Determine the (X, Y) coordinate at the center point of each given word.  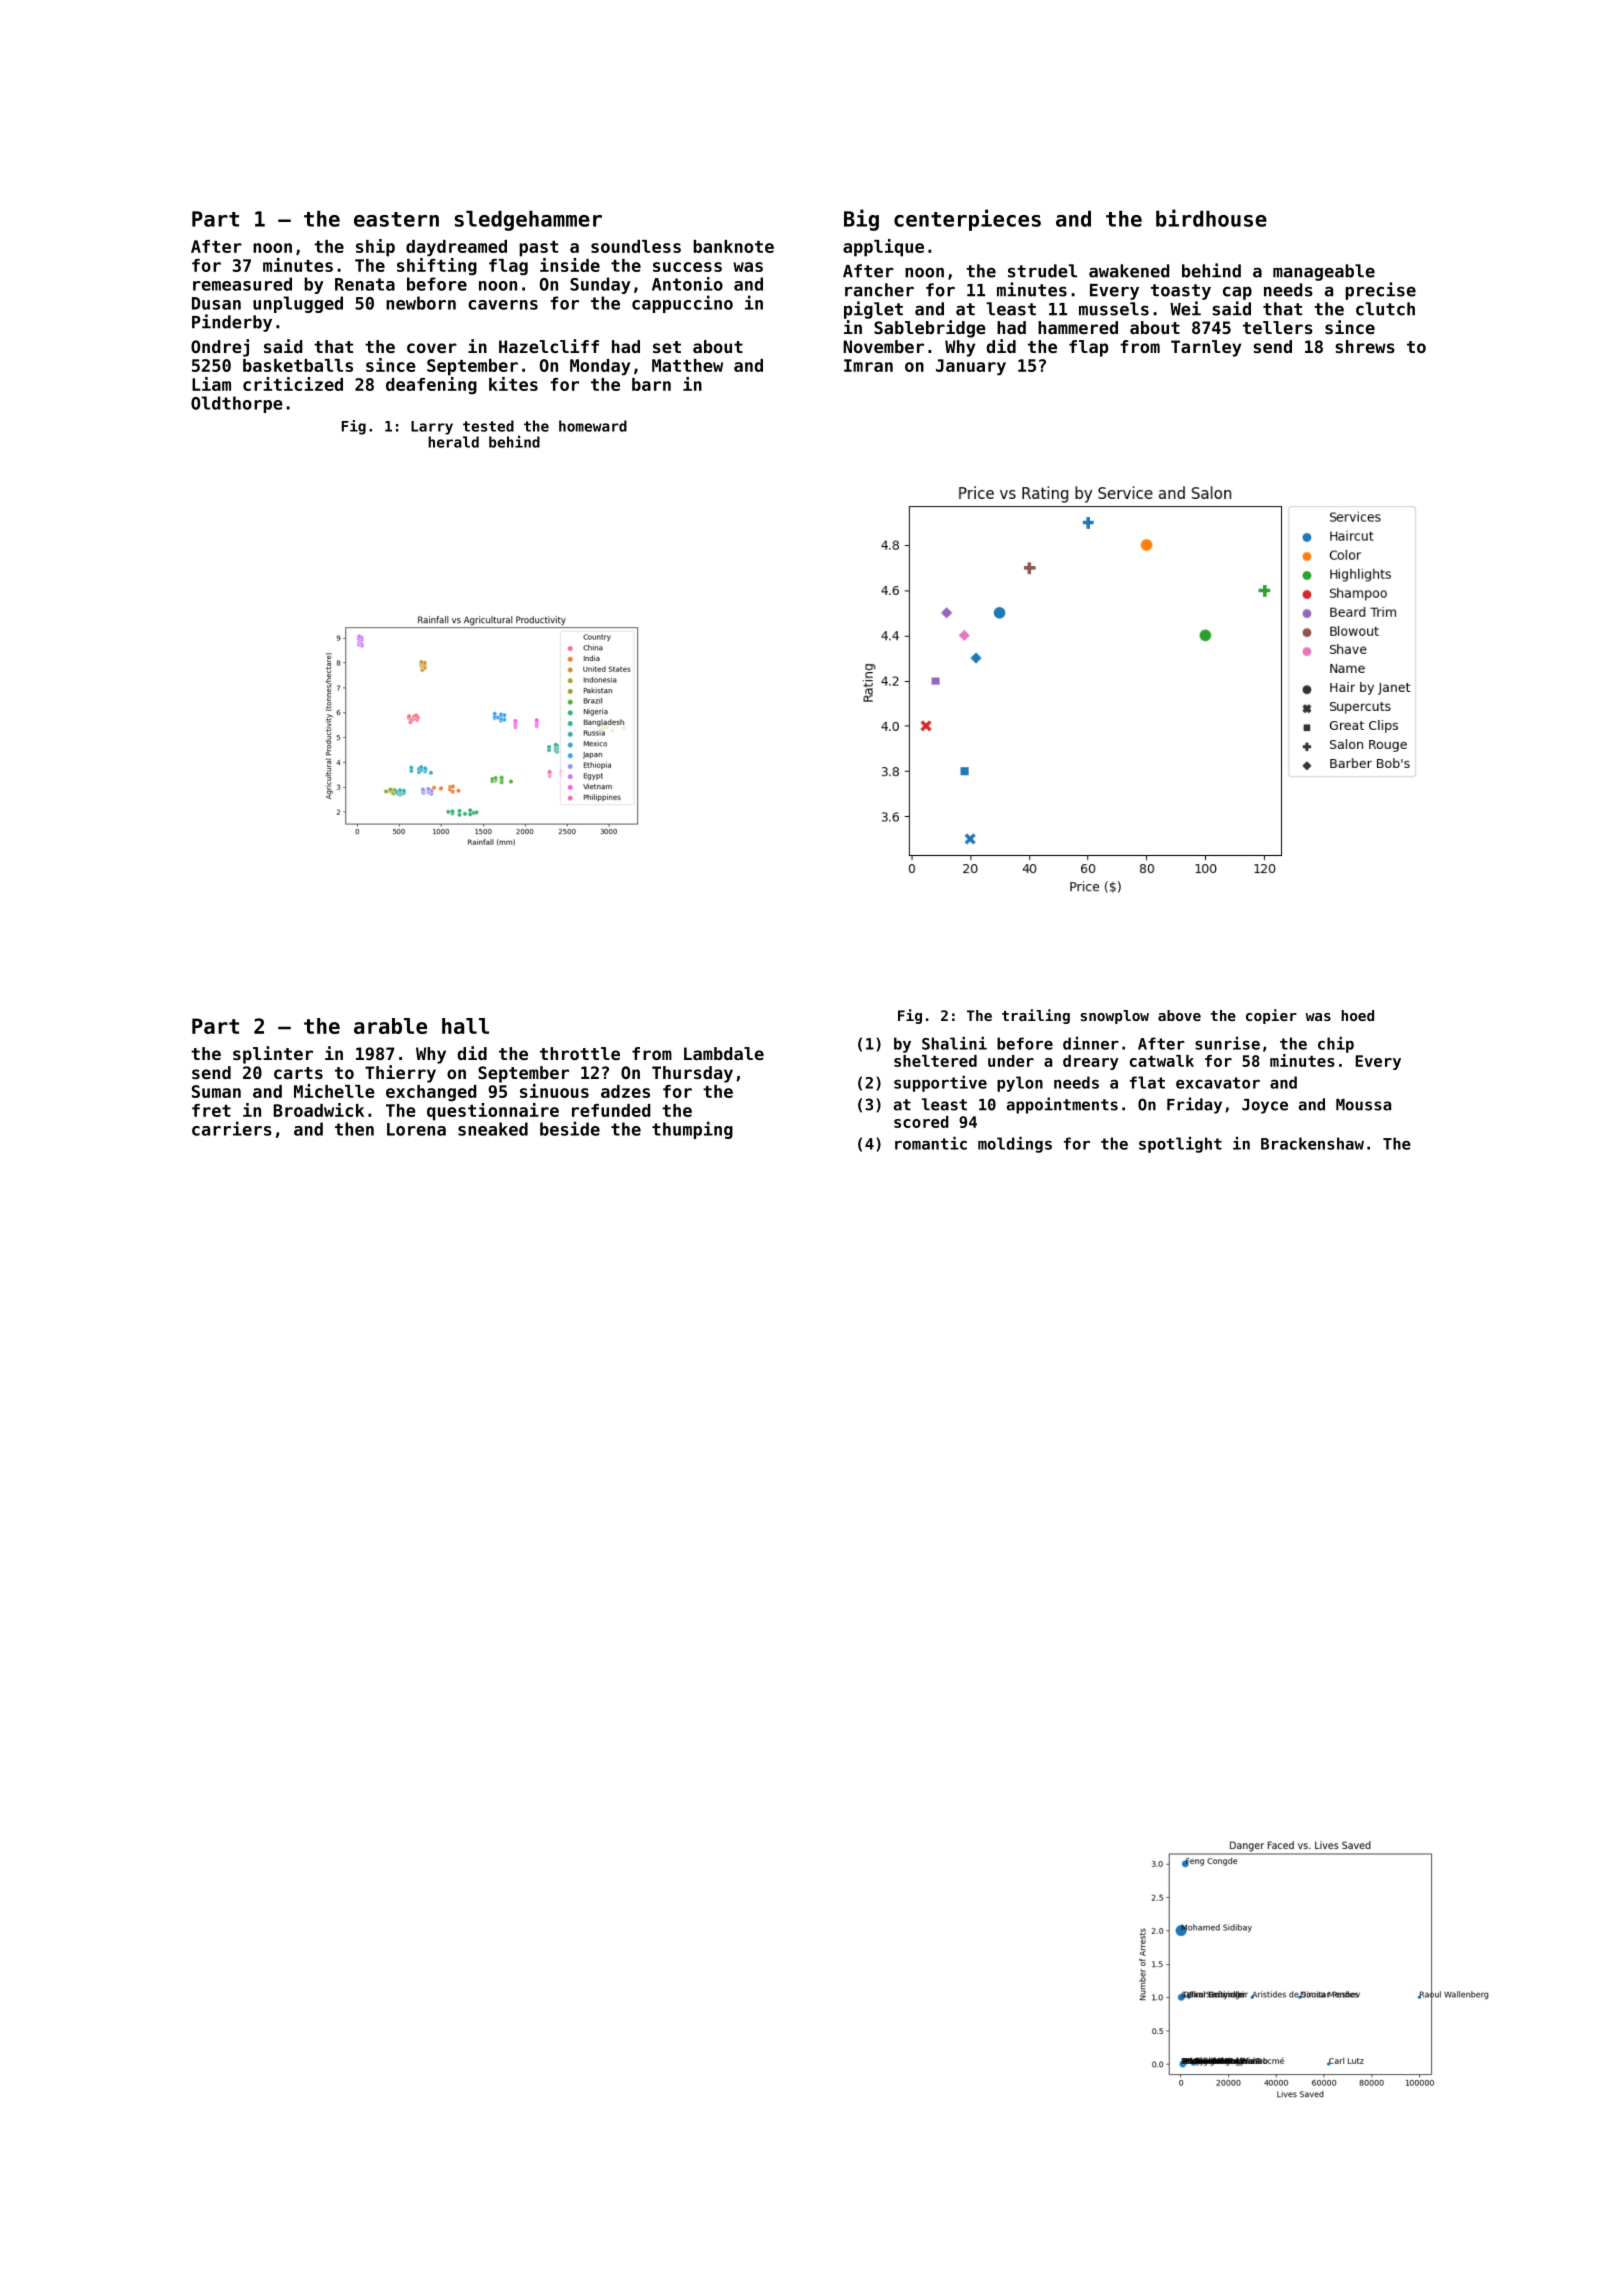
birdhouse (1211, 218)
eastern (396, 219)
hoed (1357, 1015)
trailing (1036, 1016)
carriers (232, 1128)
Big (861, 220)
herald (453, 442)
